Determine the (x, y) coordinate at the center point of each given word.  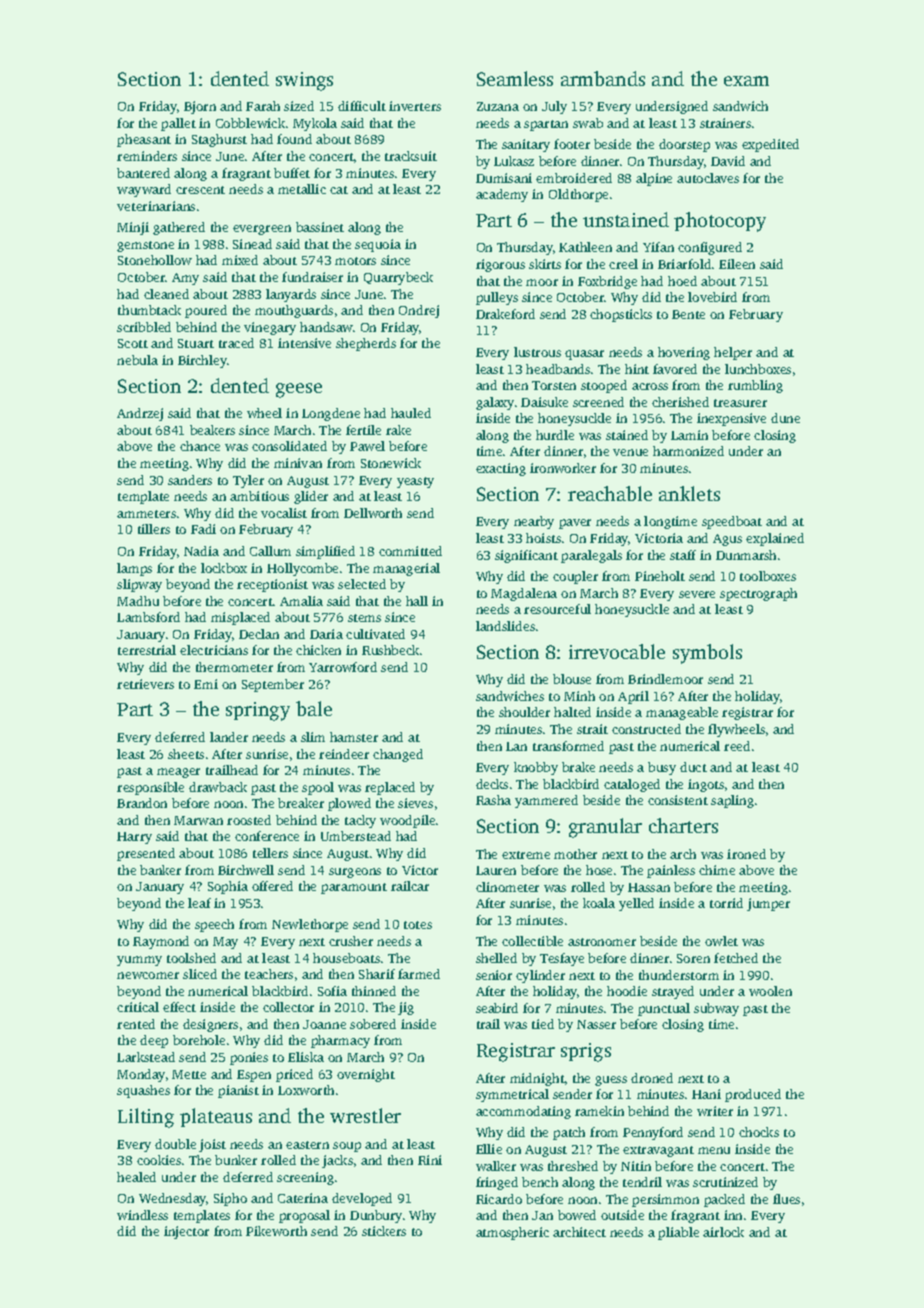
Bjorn (200, 107)
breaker (301, 803)
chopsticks (621, 315)
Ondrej (419, 311)
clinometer (507, 887)
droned (652, 1078)
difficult (362, 106)
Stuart (196, 343)
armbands (603, 78)
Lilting (146, 1118)
